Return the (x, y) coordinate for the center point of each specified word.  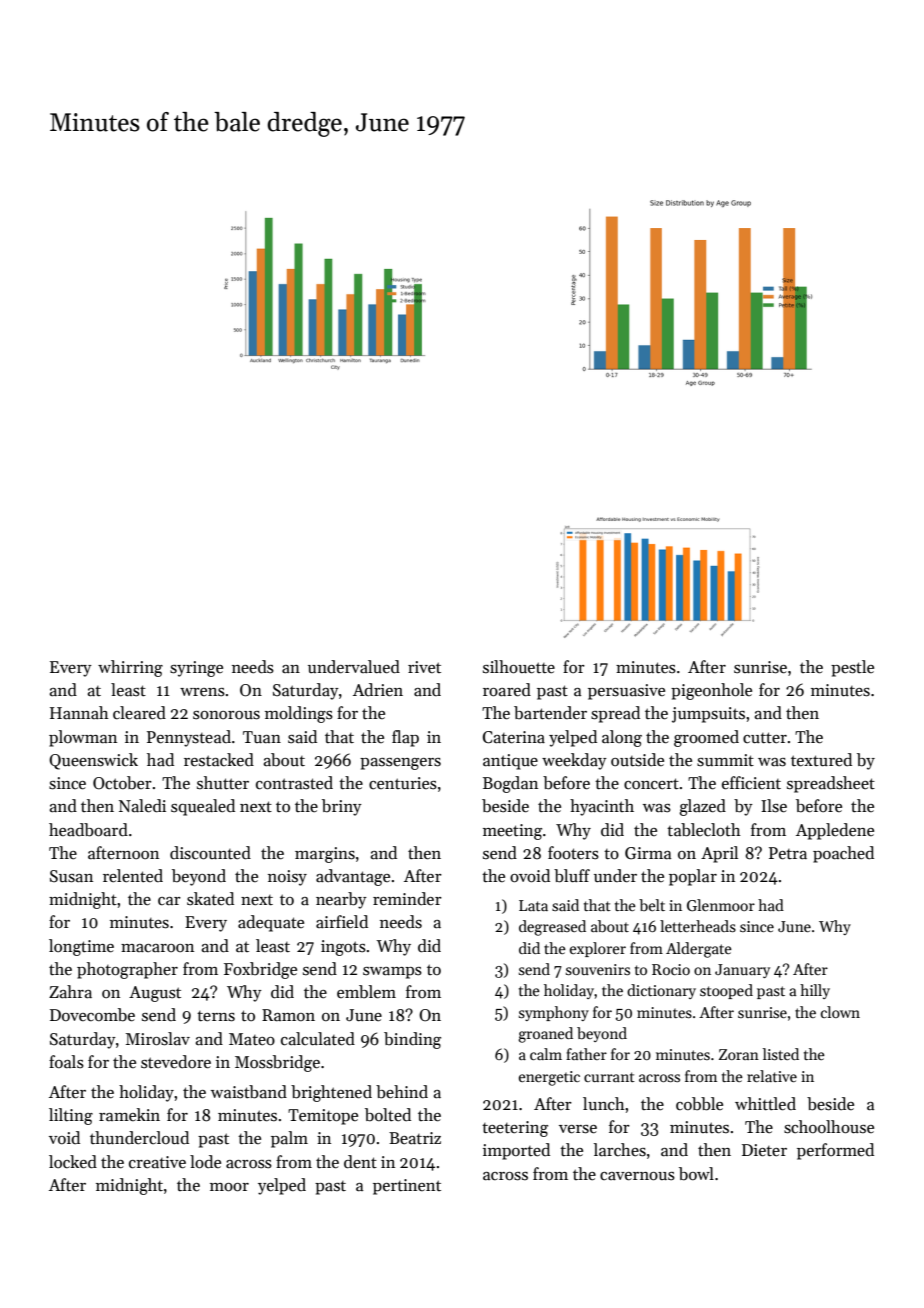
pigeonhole (711, 691)
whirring (130, 668)
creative (157, 1162)
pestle (852, 668)
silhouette (519, 667)
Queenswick (93, 761)
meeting (512, 832)
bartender (550, 713)
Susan (71, 876)
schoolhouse (829, 1127)
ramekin (129, 1115)
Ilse (774, 806)
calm (546, 1054)
